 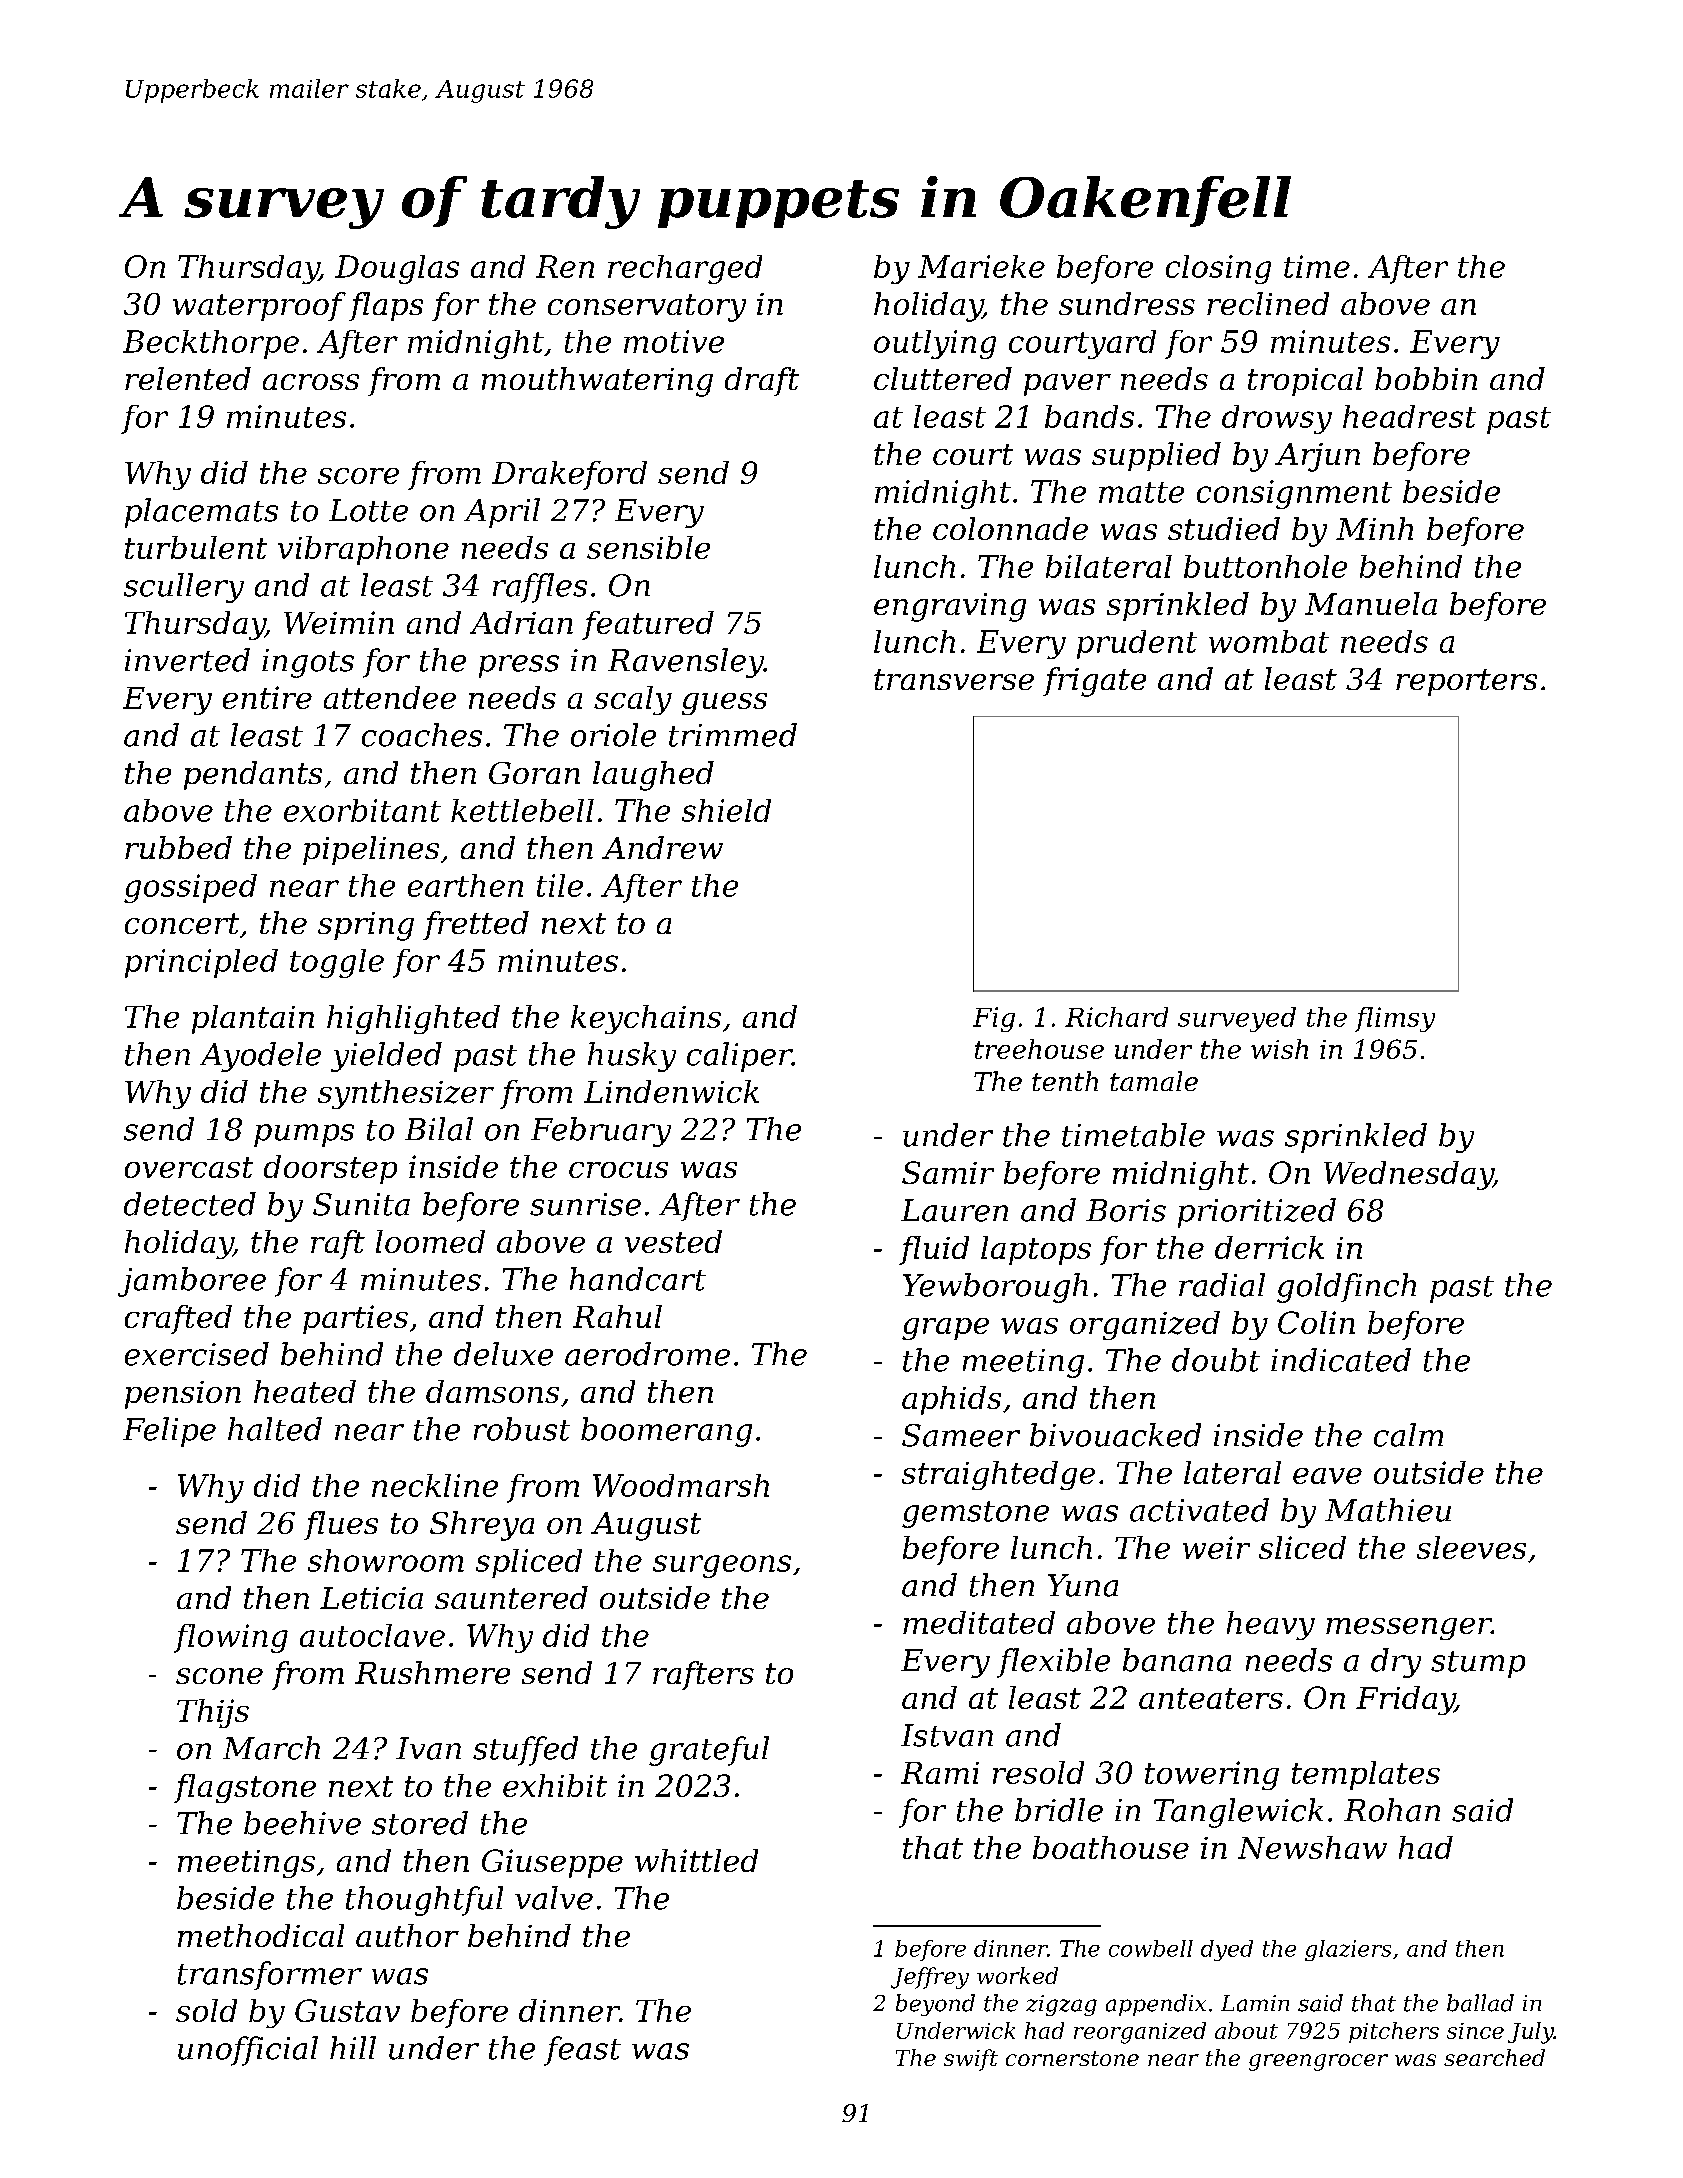 What do you see at coordinates (981, 266) in the screenshot?
I see `Marieke` at bounding box center [981, 266].
